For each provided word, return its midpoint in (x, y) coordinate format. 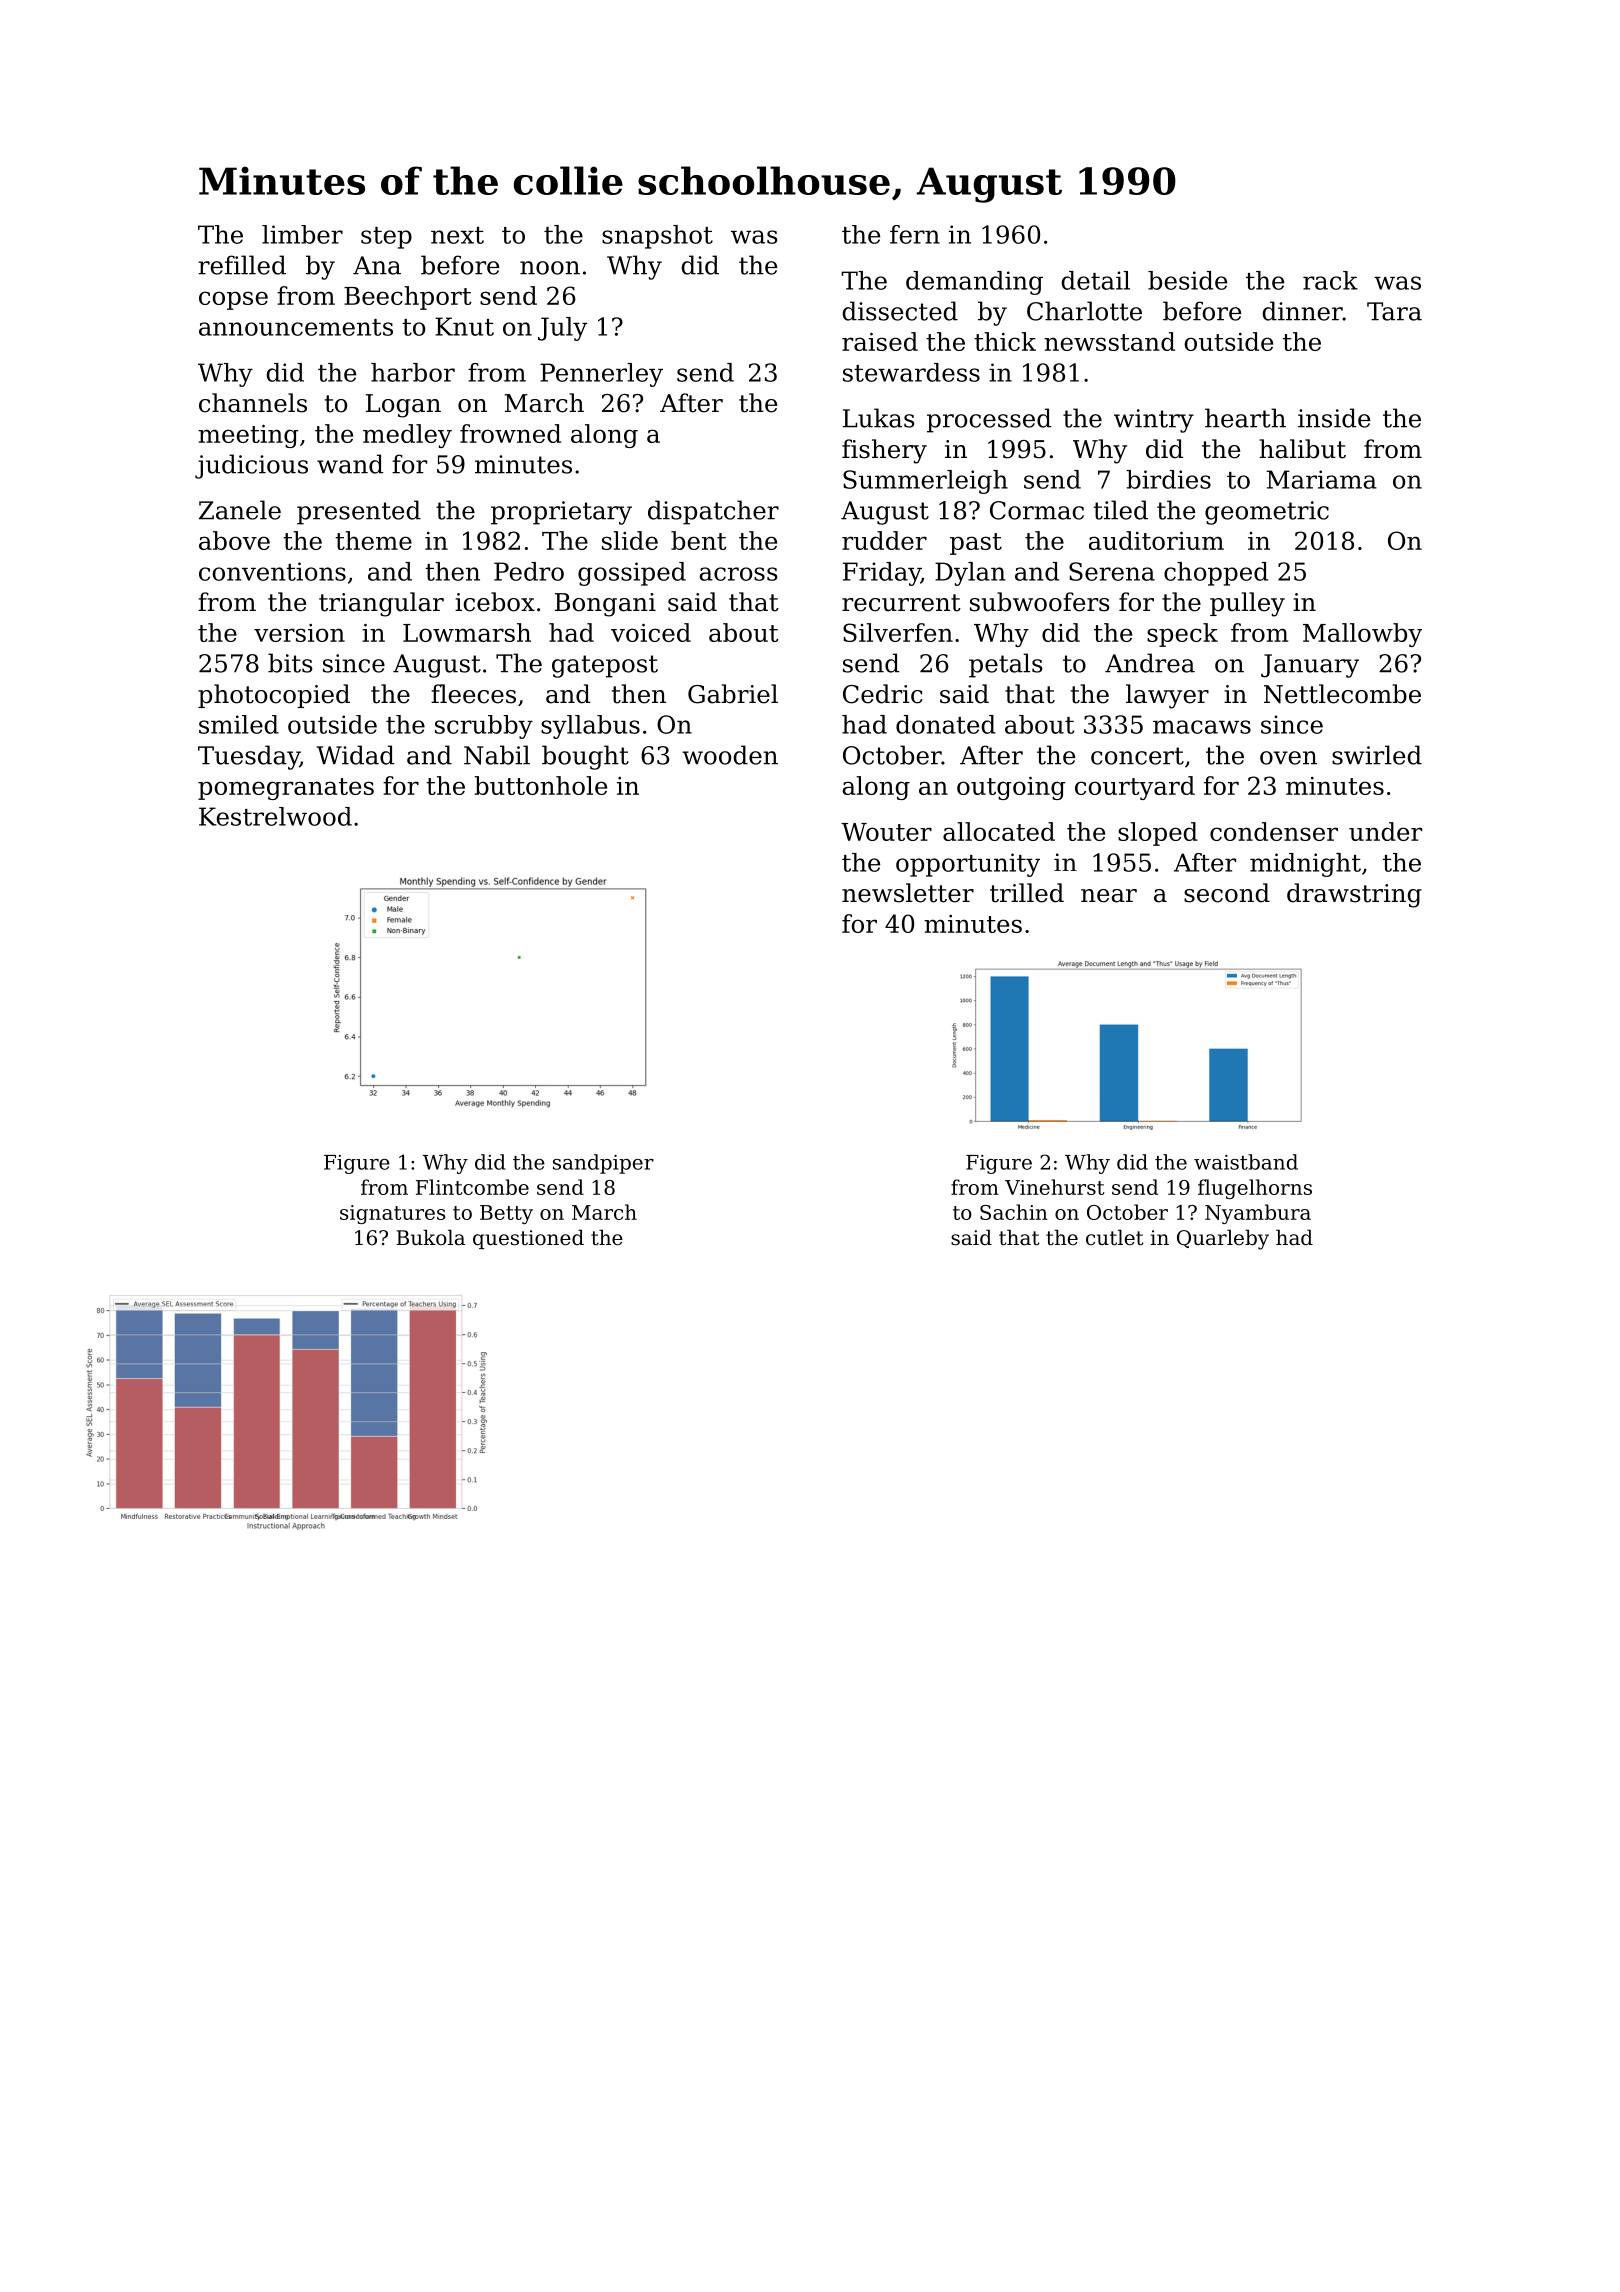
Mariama (1321, 479)
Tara (1394, 311)
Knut (464, 326)
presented (359, 512)
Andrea (1150, 663)
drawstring (1354, 895)
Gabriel (733, 694)
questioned (528, 1239)
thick (1005, 341)
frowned (510, 433)
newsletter (908, 893)
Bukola (430, 1237)
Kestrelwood (275, 816)
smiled (239, 724)
